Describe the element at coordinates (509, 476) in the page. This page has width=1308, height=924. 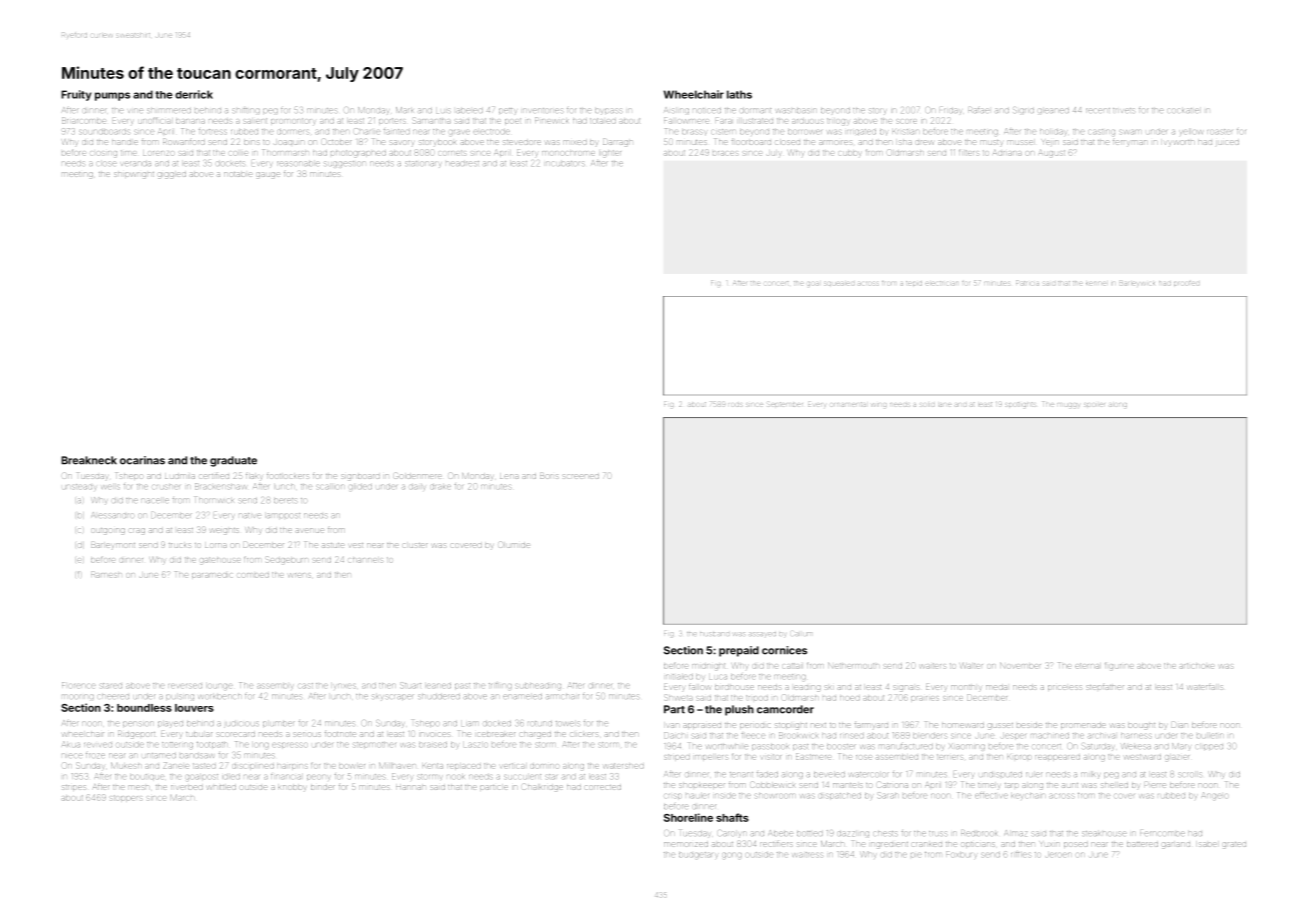
I see `Lena` at that location.
